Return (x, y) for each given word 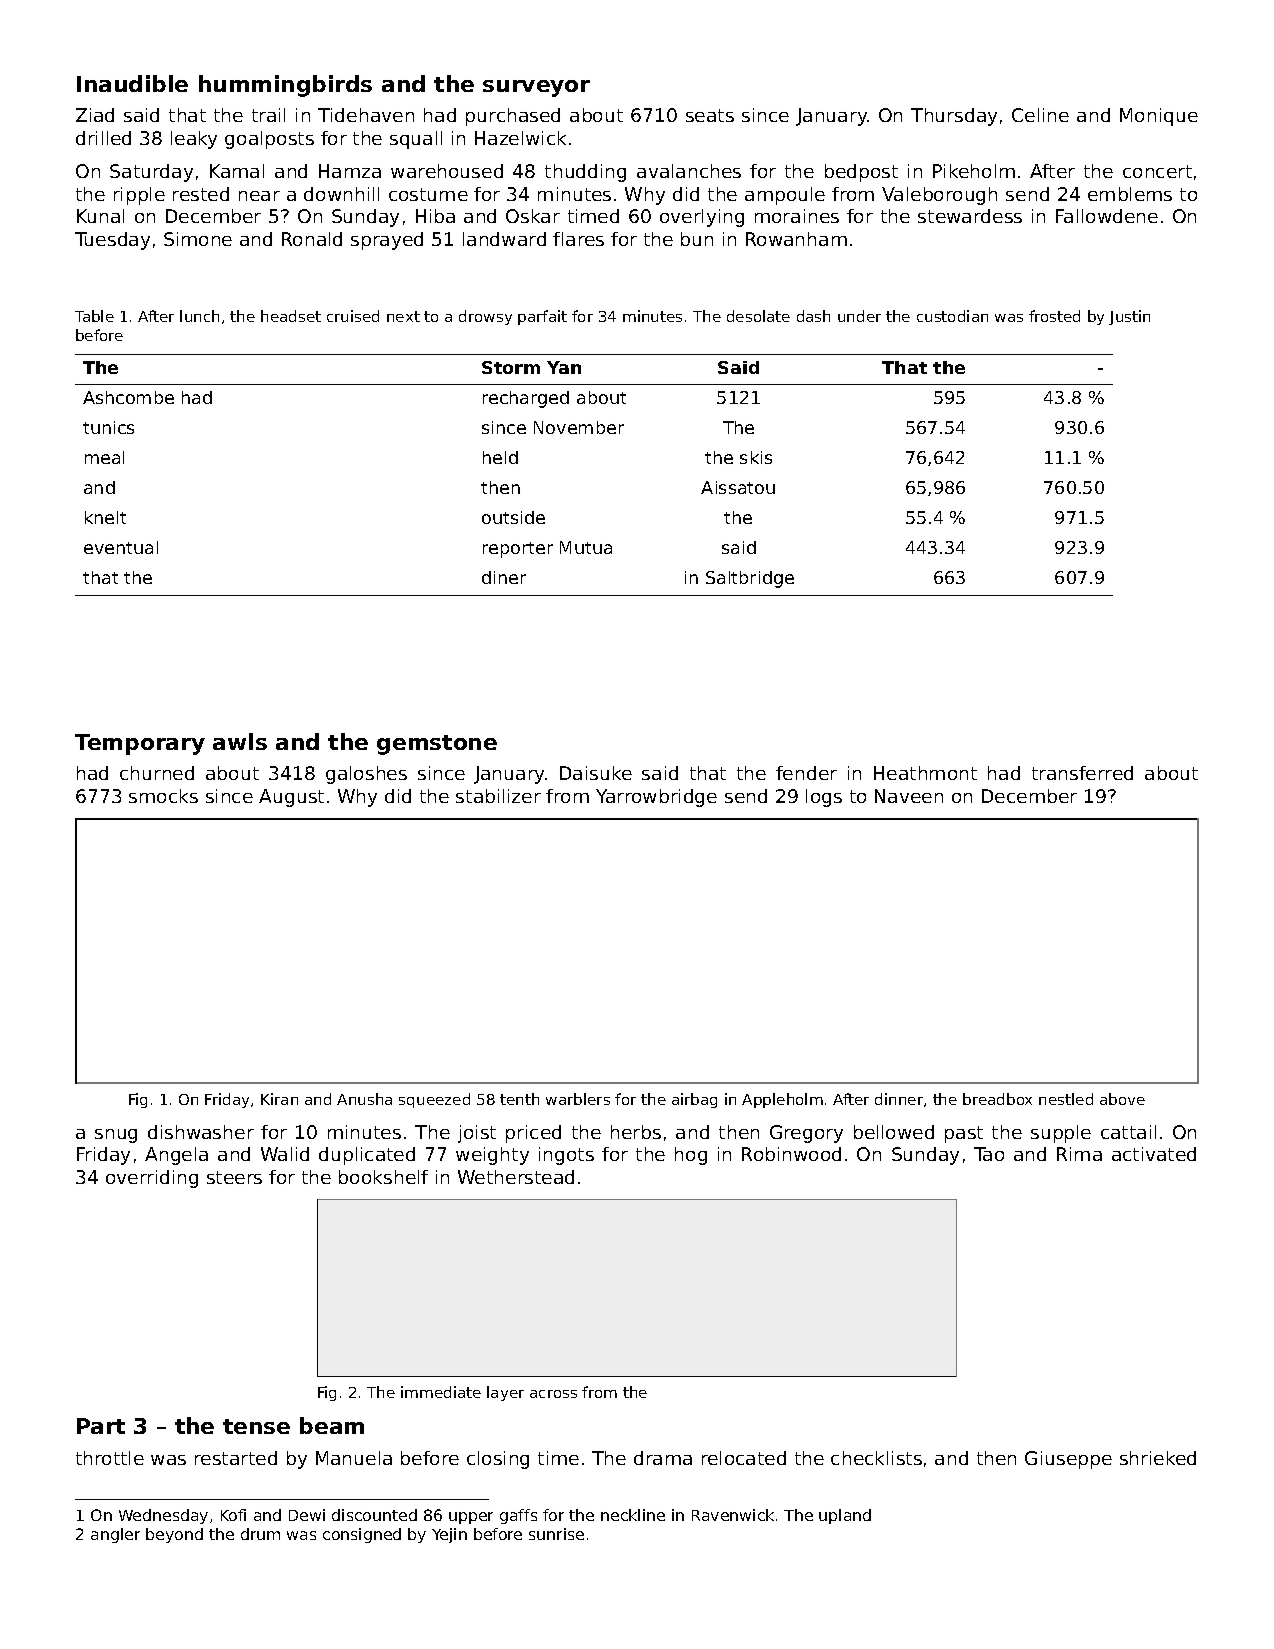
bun (697, 239)
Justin (1129, 317)
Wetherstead (516, 1177)
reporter (518, 550)
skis (756, 457)
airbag (694, 1100)
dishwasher (201, 1132)
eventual (121, 547)
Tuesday (112, 241)
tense (256, 1426)
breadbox (997, 1099)
